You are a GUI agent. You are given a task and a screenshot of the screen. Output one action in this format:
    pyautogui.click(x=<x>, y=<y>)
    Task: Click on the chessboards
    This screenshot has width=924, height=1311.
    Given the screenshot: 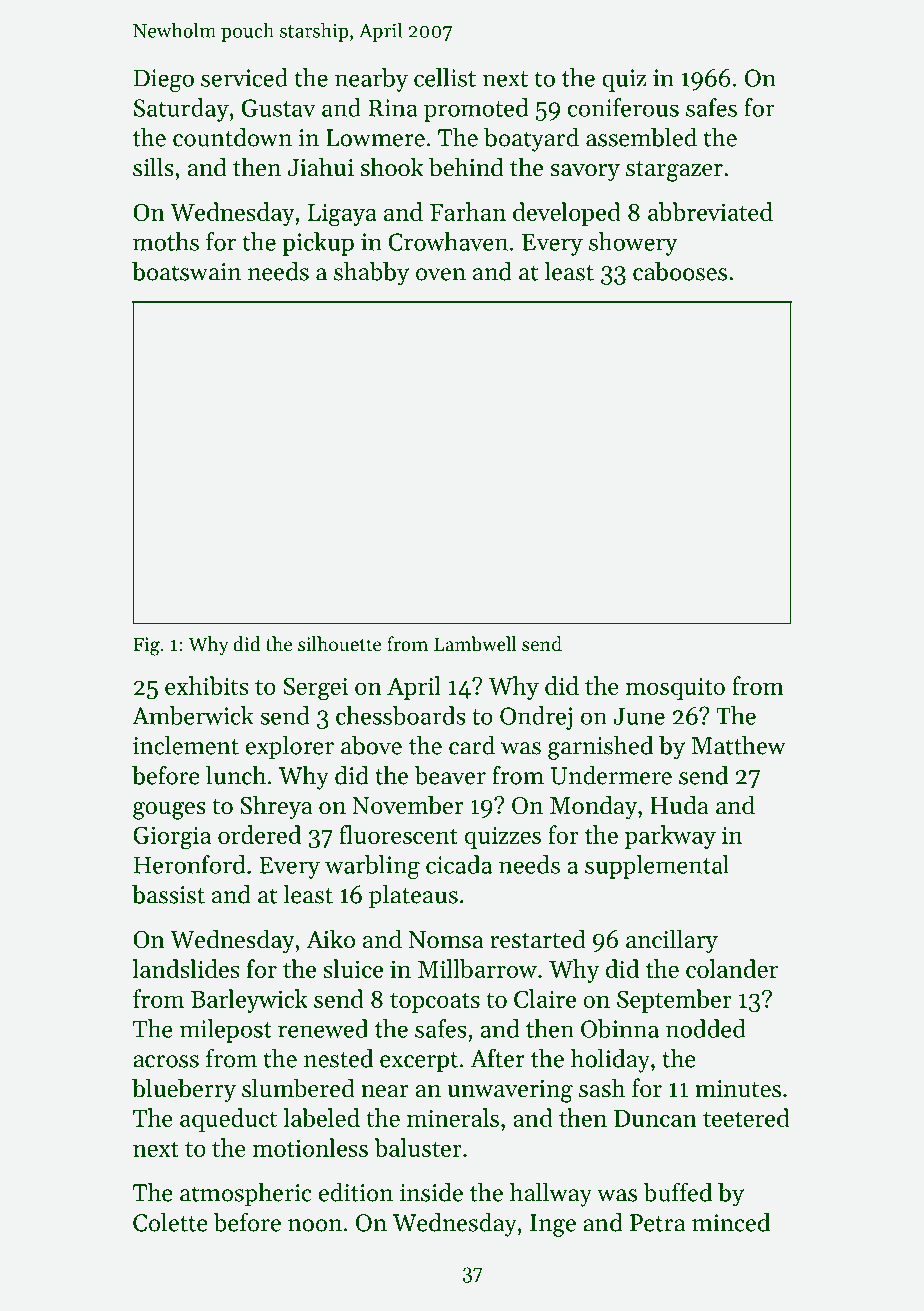 What is the action you would take?
    pyautogui.click(x=401, y=715)
